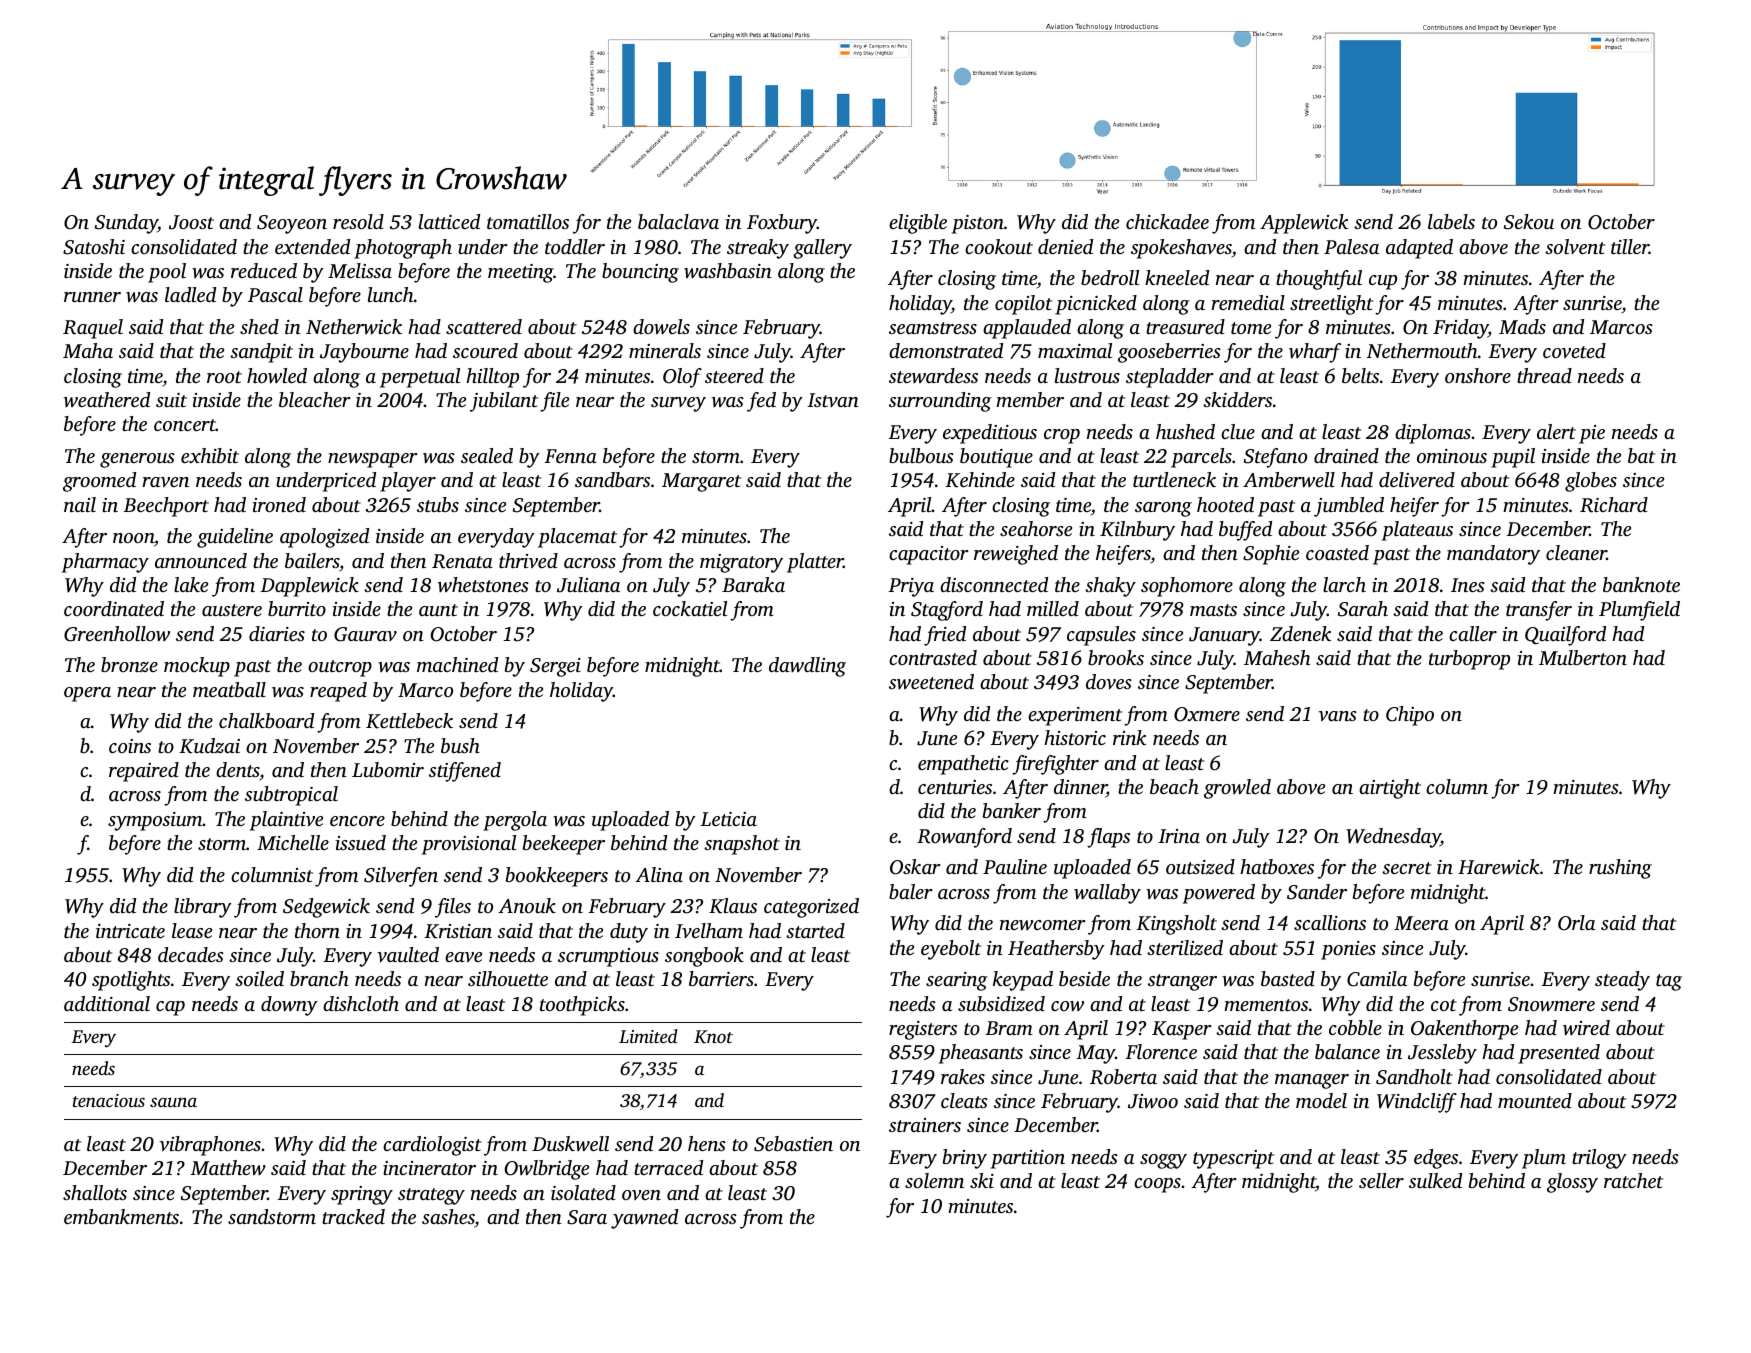 The image size is (1751, 1353). I want to click on streaky, so click(758, 249).
